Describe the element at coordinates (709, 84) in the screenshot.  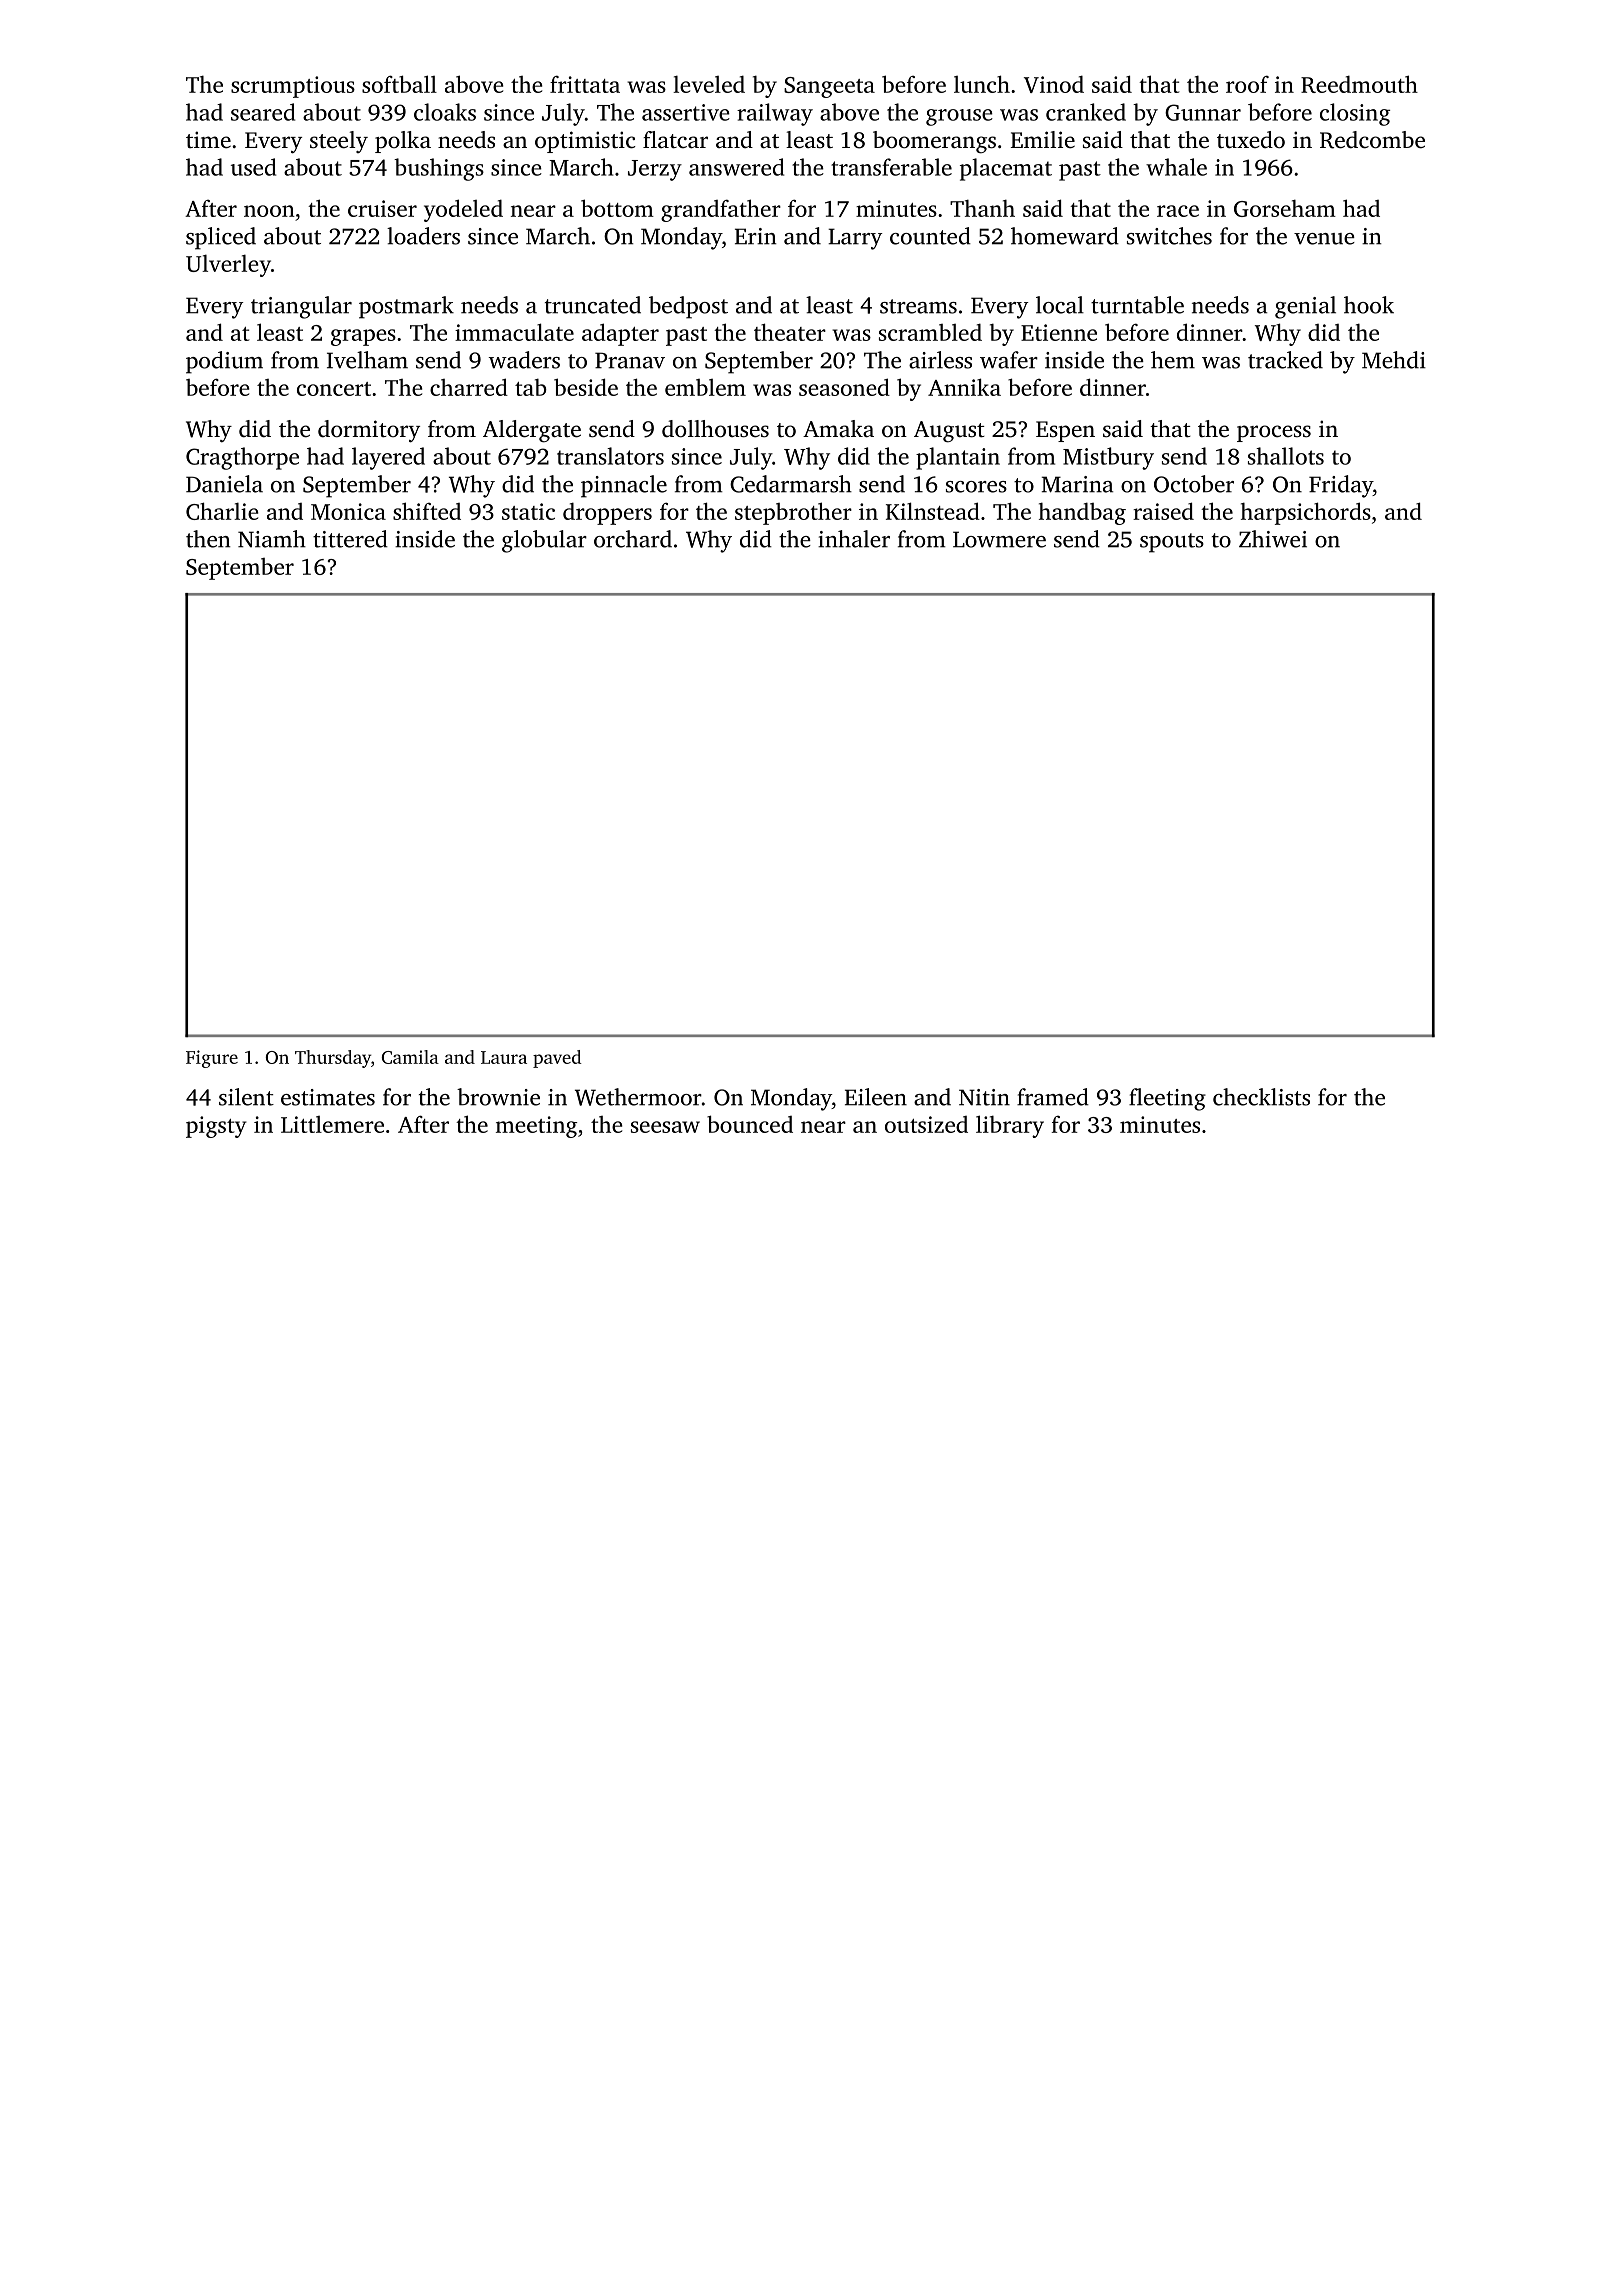
I see `leveled` at that location.
